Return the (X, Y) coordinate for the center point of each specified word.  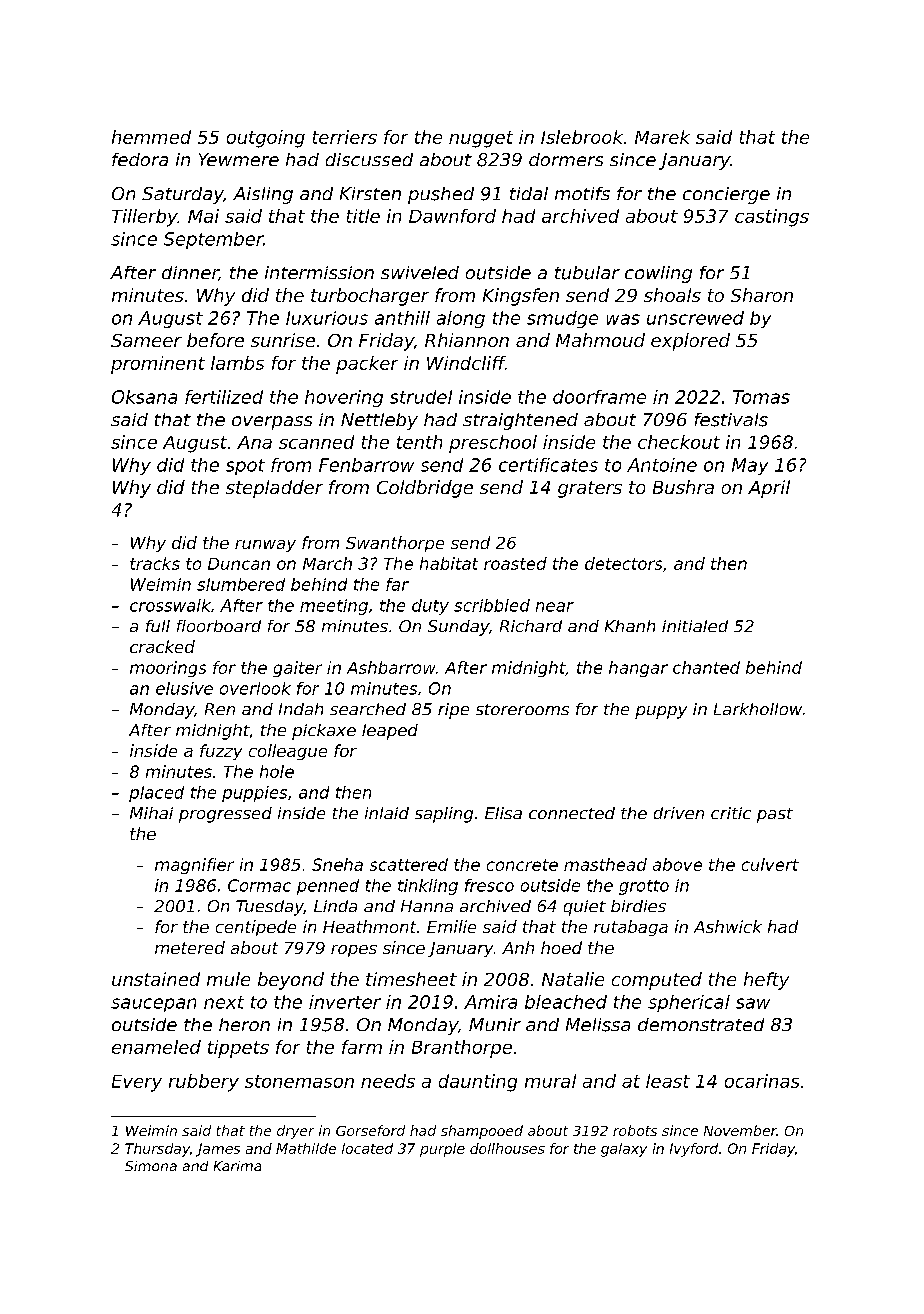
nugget (481, 139)
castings (772, 218)
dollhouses (507, 1148)
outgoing (266, 139)
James (218, 1150)
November (740, 1130)
